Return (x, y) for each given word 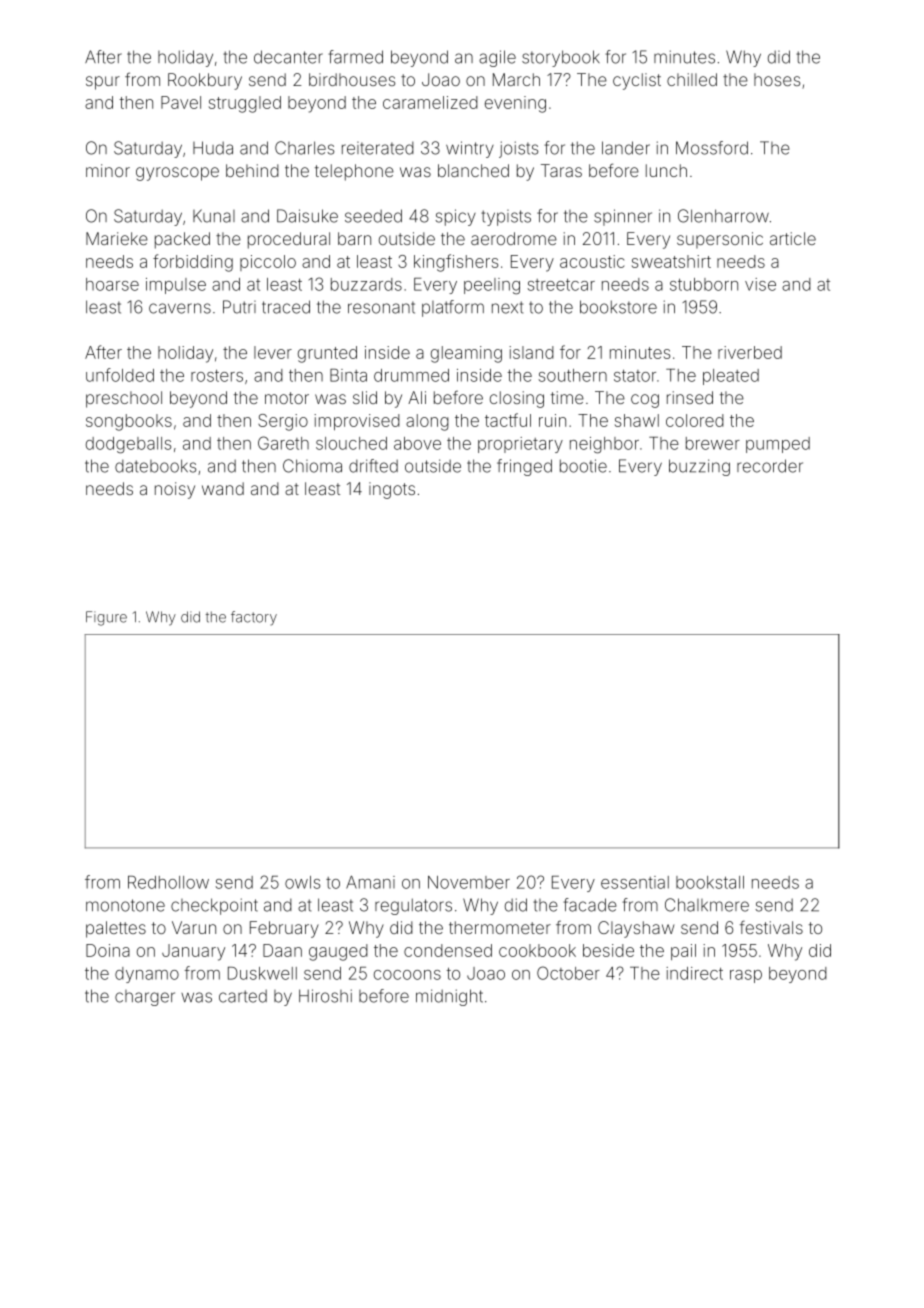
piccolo (268, 263)
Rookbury (205, 81)
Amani (370, 882)
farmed (355, 57)
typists (506, 218)
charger (145, 998)
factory (254, 618)
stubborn (704, 284)
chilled (692, 79)
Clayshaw (636, 929)
